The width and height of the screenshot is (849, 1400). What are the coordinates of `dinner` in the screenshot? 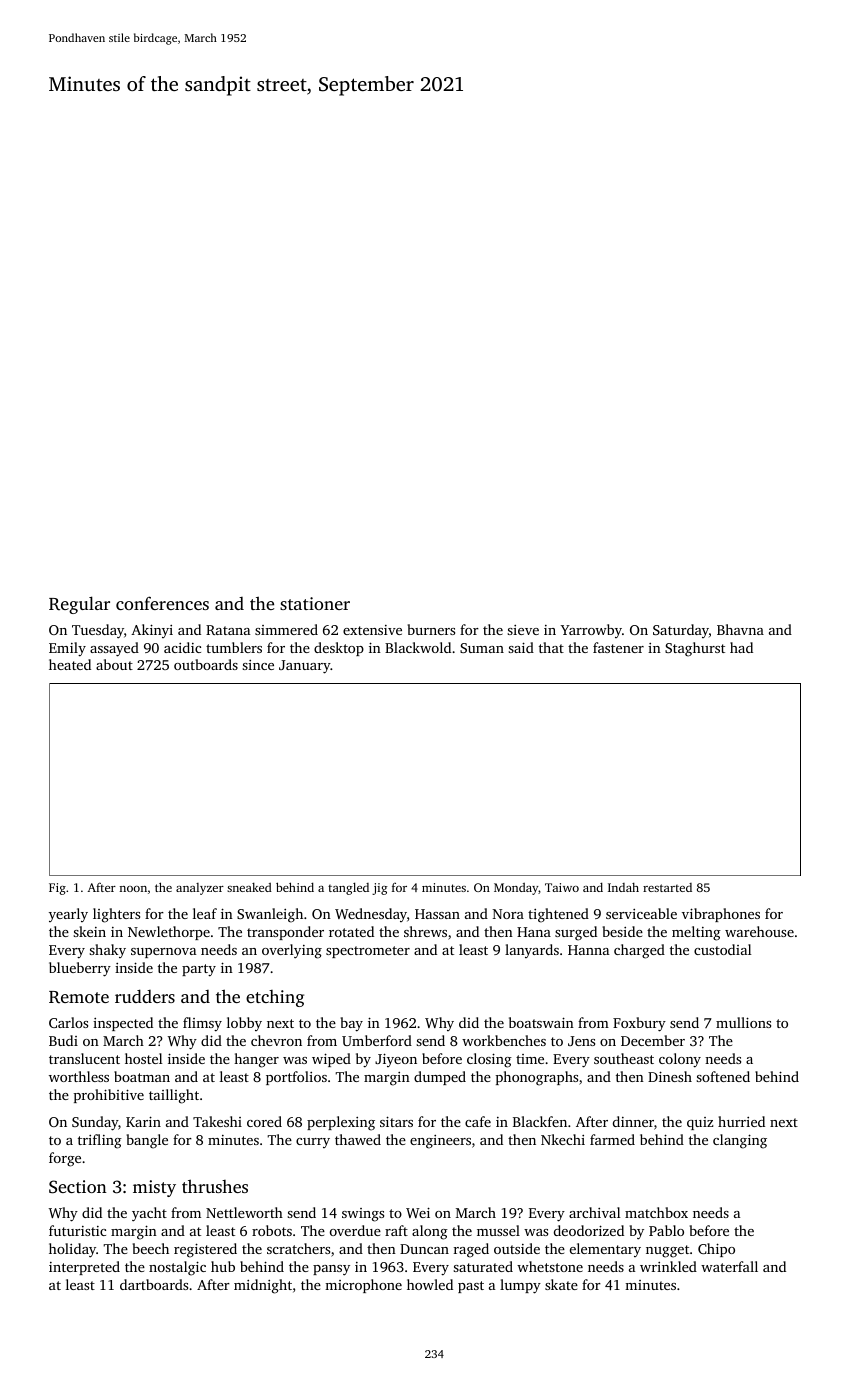 It's located at (633, 1121).
